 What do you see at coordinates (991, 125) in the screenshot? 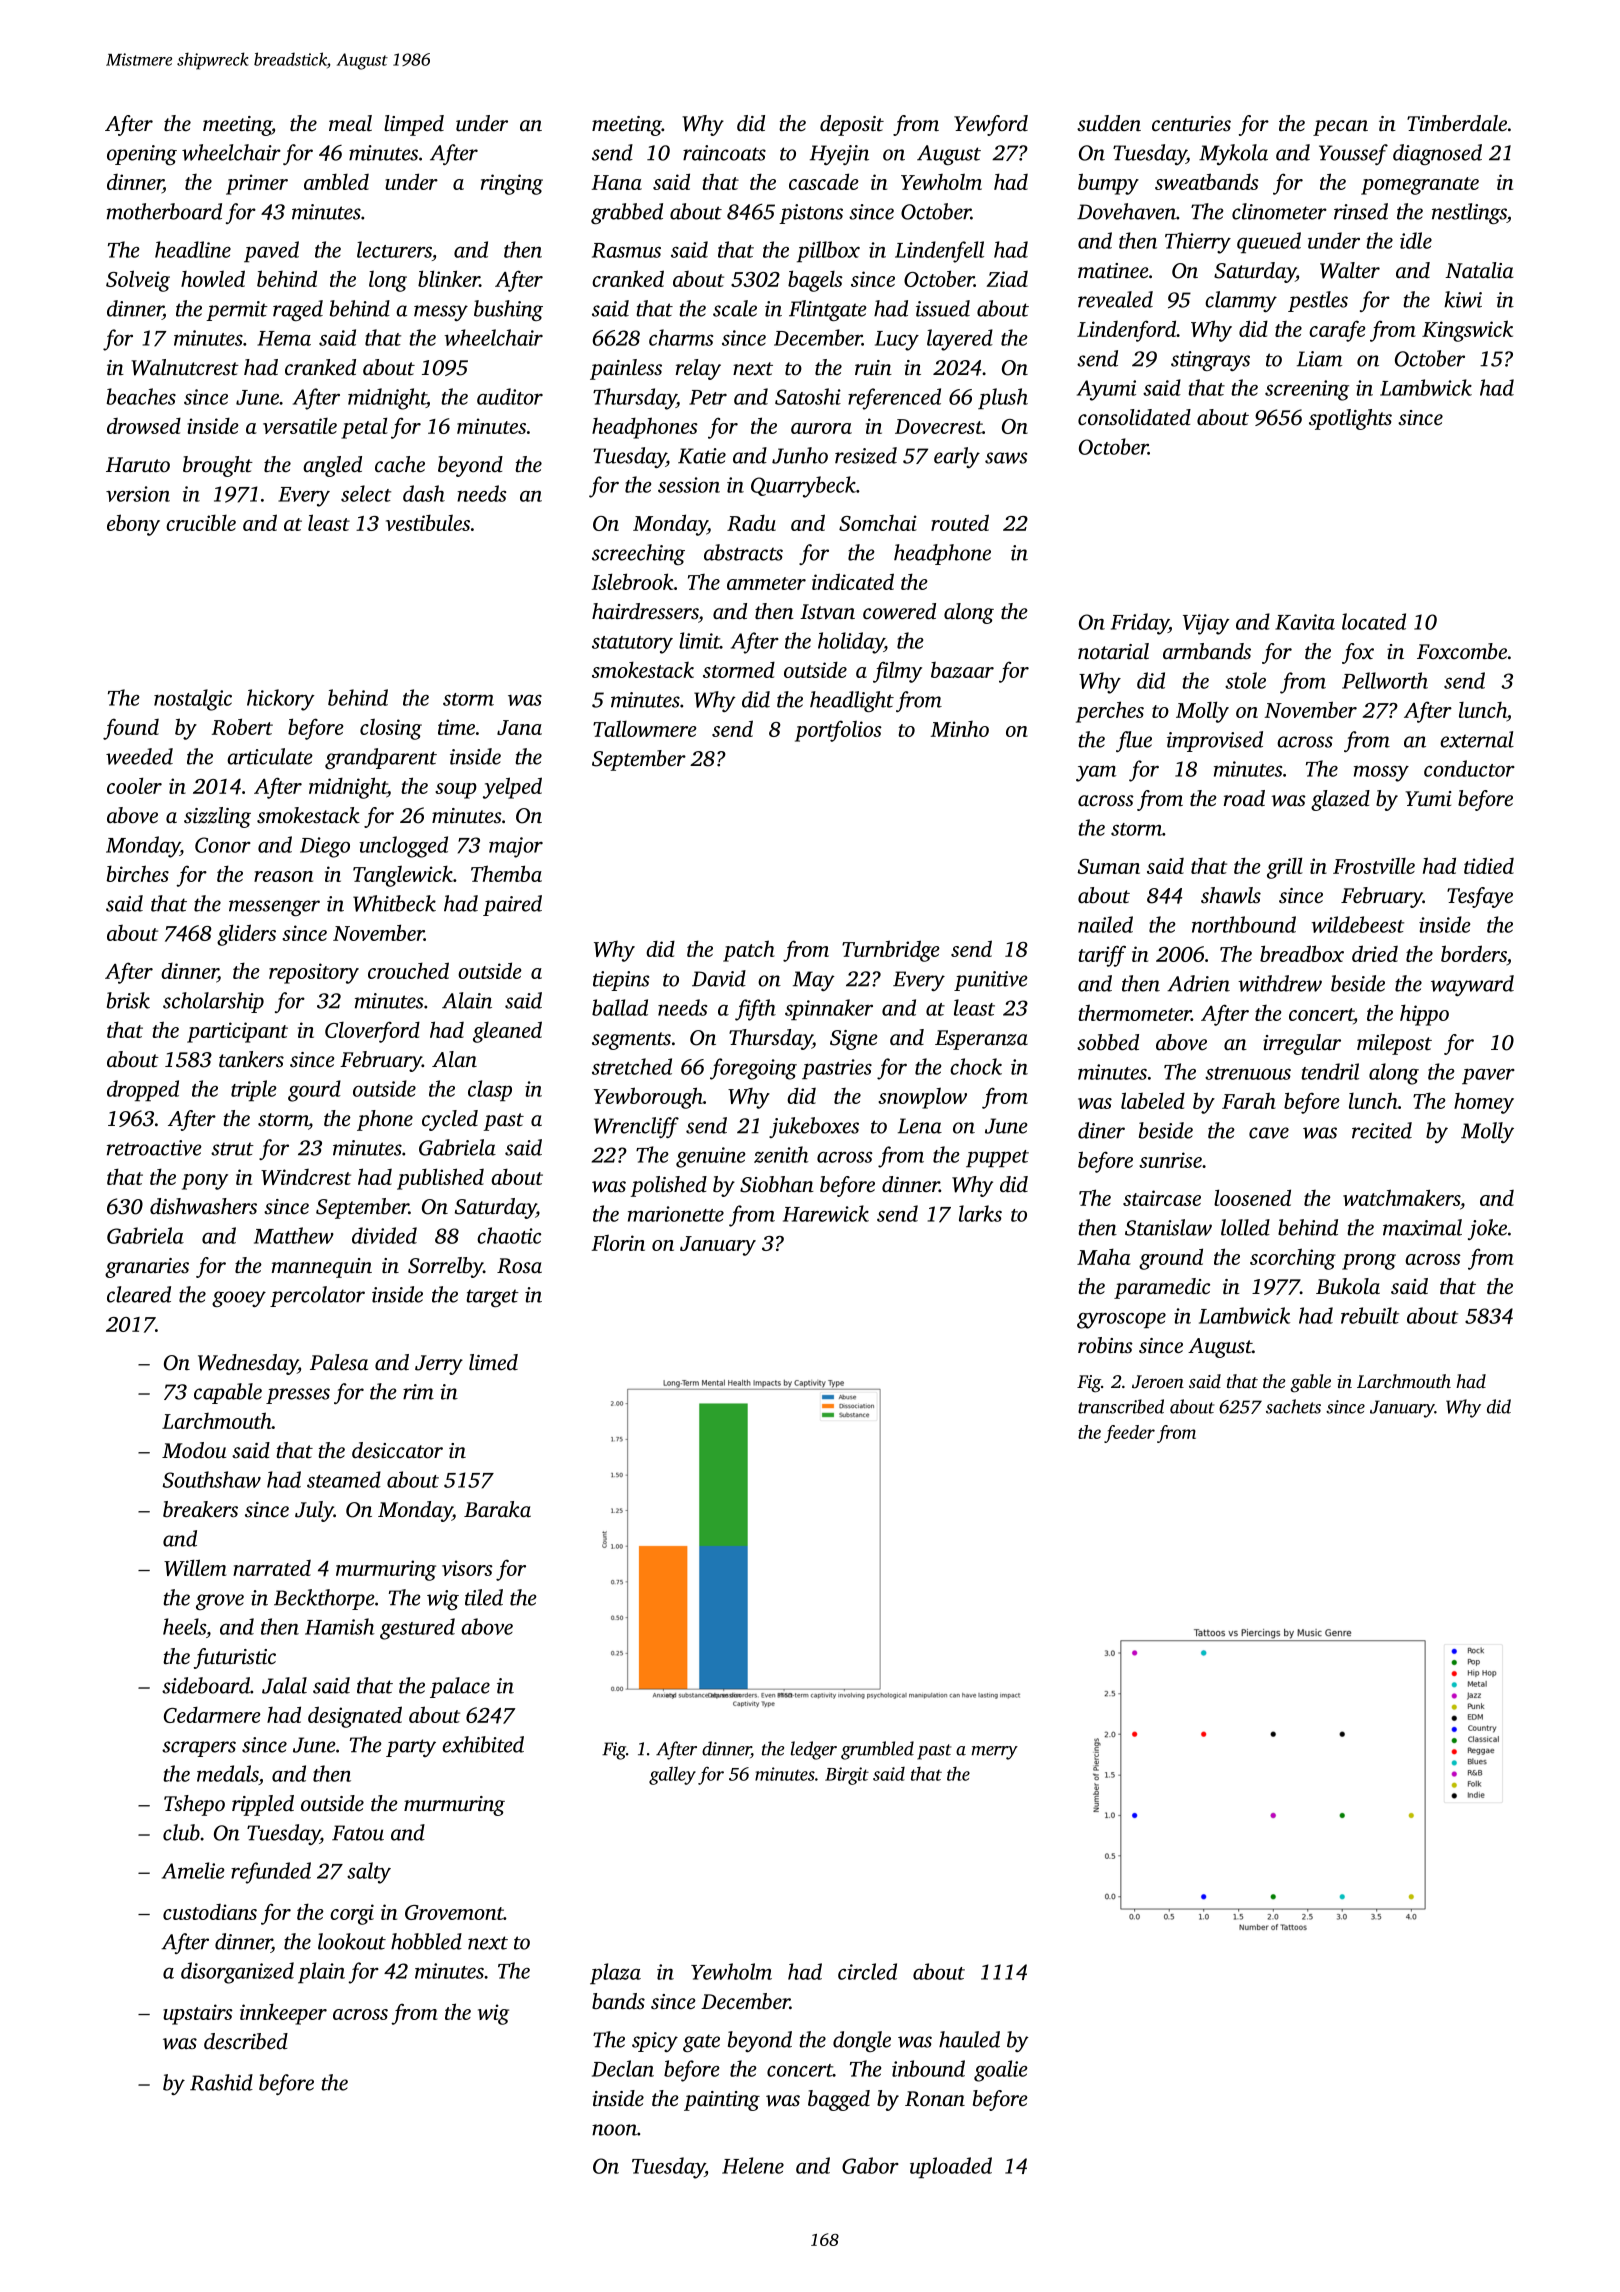
I see `Yewford` at bounding box center [991, 125].
